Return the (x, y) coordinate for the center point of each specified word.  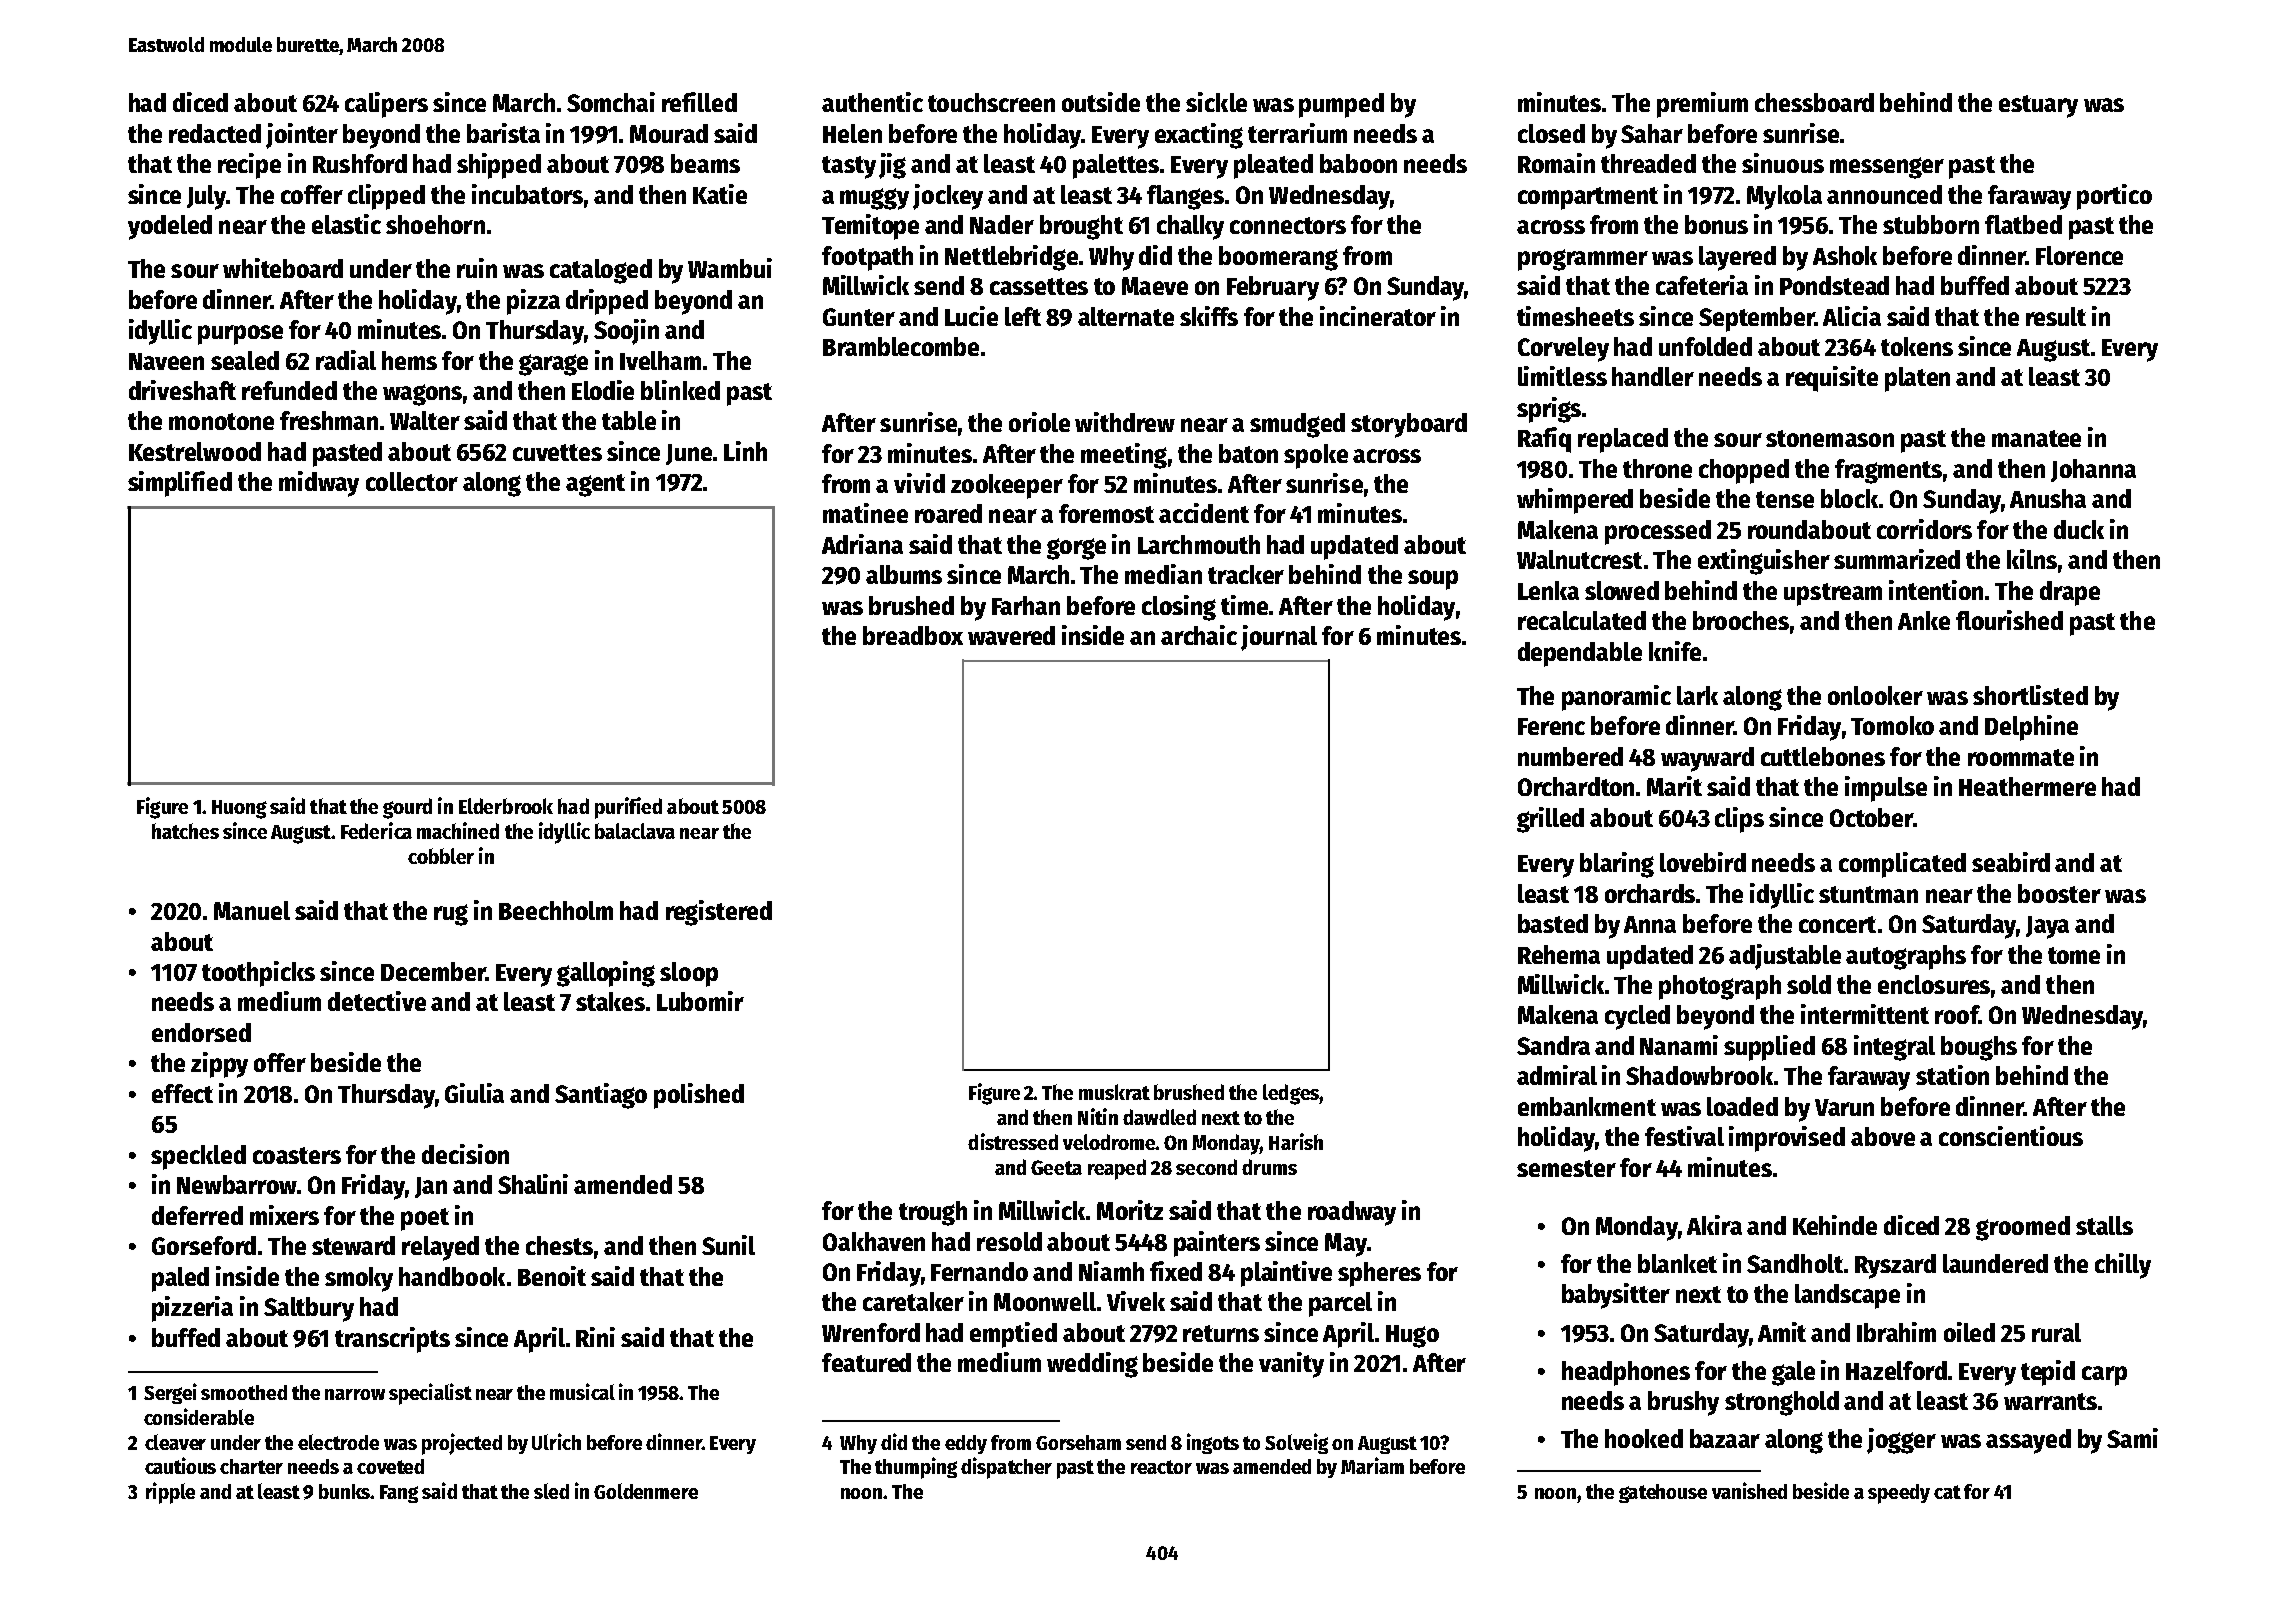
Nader (1002, 224)
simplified (180, 484)
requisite (1832, 379)
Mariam (1372, 1465)
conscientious (2011, 1136)
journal (1279, 638)
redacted (215, 133)
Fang (399, 1494)
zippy (219, 1065)
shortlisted (2030, 695)
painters (1217, 1244)
